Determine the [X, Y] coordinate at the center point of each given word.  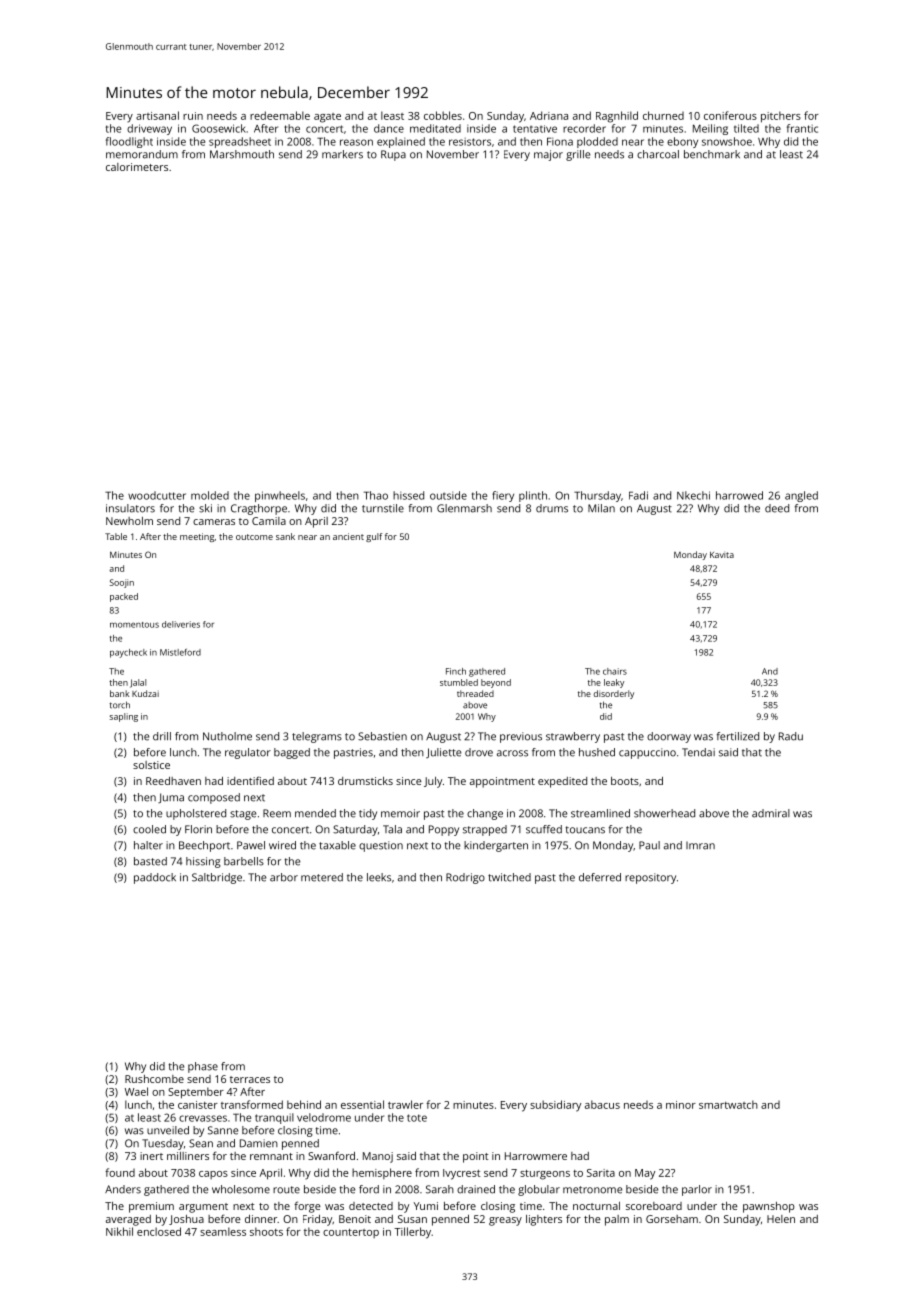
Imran [700, 846]
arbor [284, 877]
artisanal [157, 115]
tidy [368, 814]
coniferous [730, 115]
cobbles [443, 115]
